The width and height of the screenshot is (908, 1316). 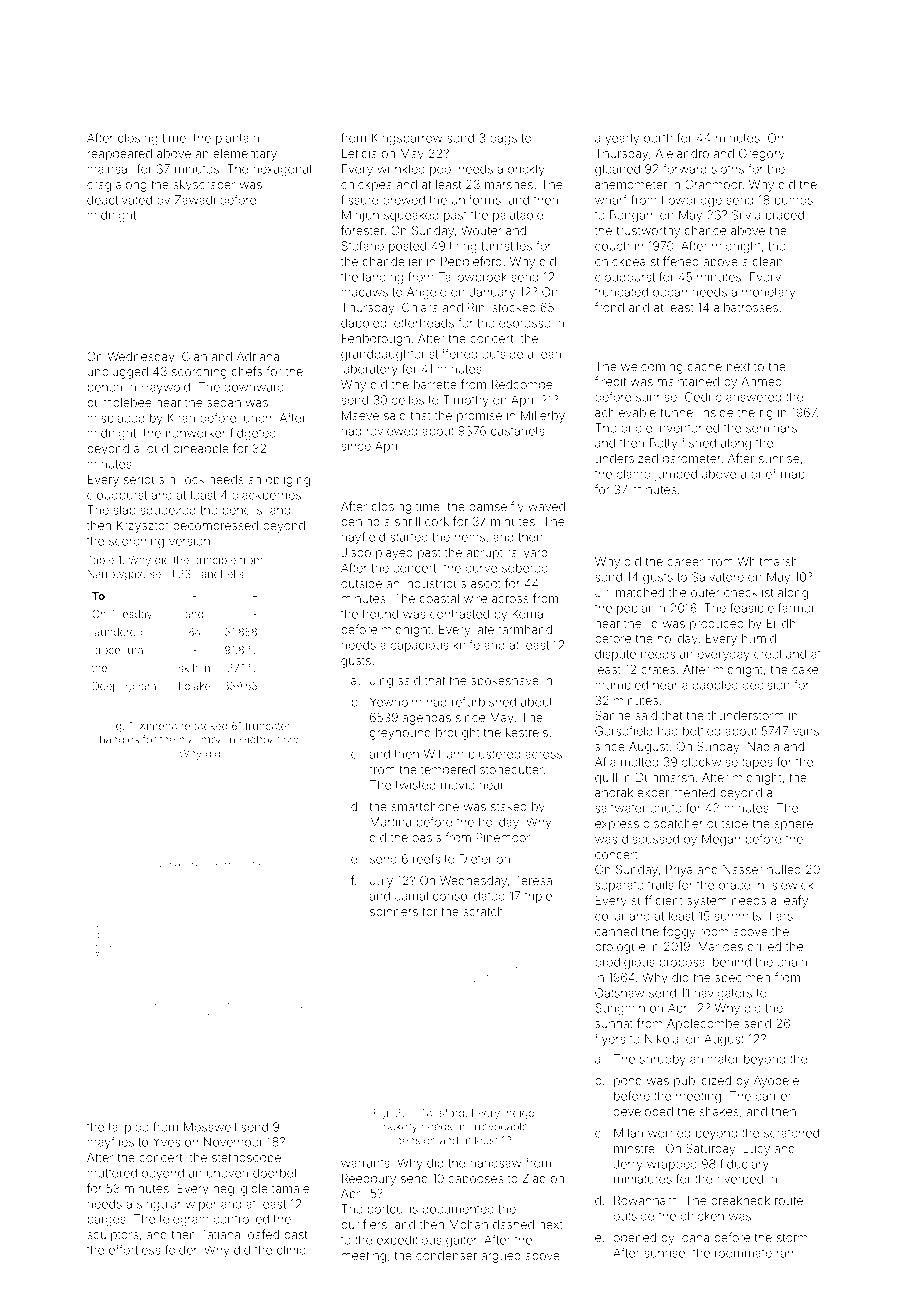 What do you see at coordinates (446, 1255) in the screenshot?
I see `condenser` at bounding box center [446, 1255].
